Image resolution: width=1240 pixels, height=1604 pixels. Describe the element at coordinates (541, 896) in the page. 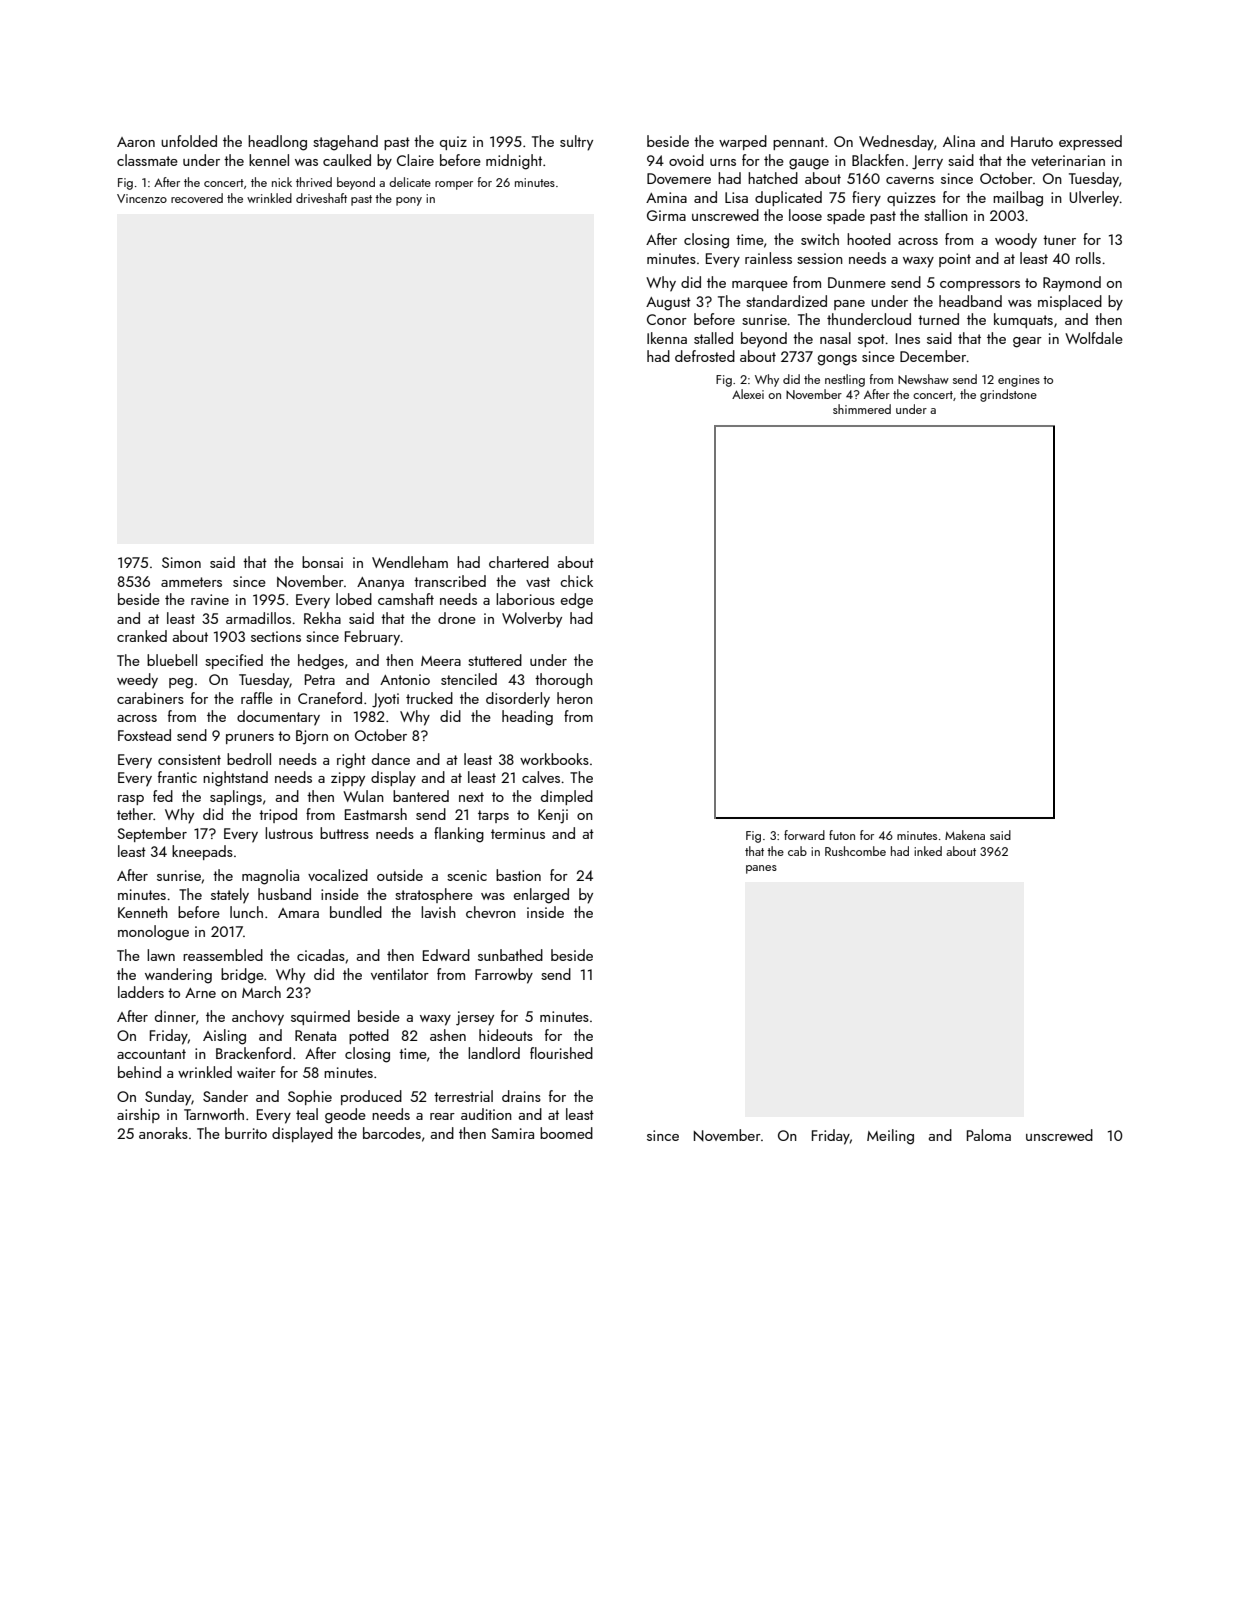

I see `enlarged` at that location.
